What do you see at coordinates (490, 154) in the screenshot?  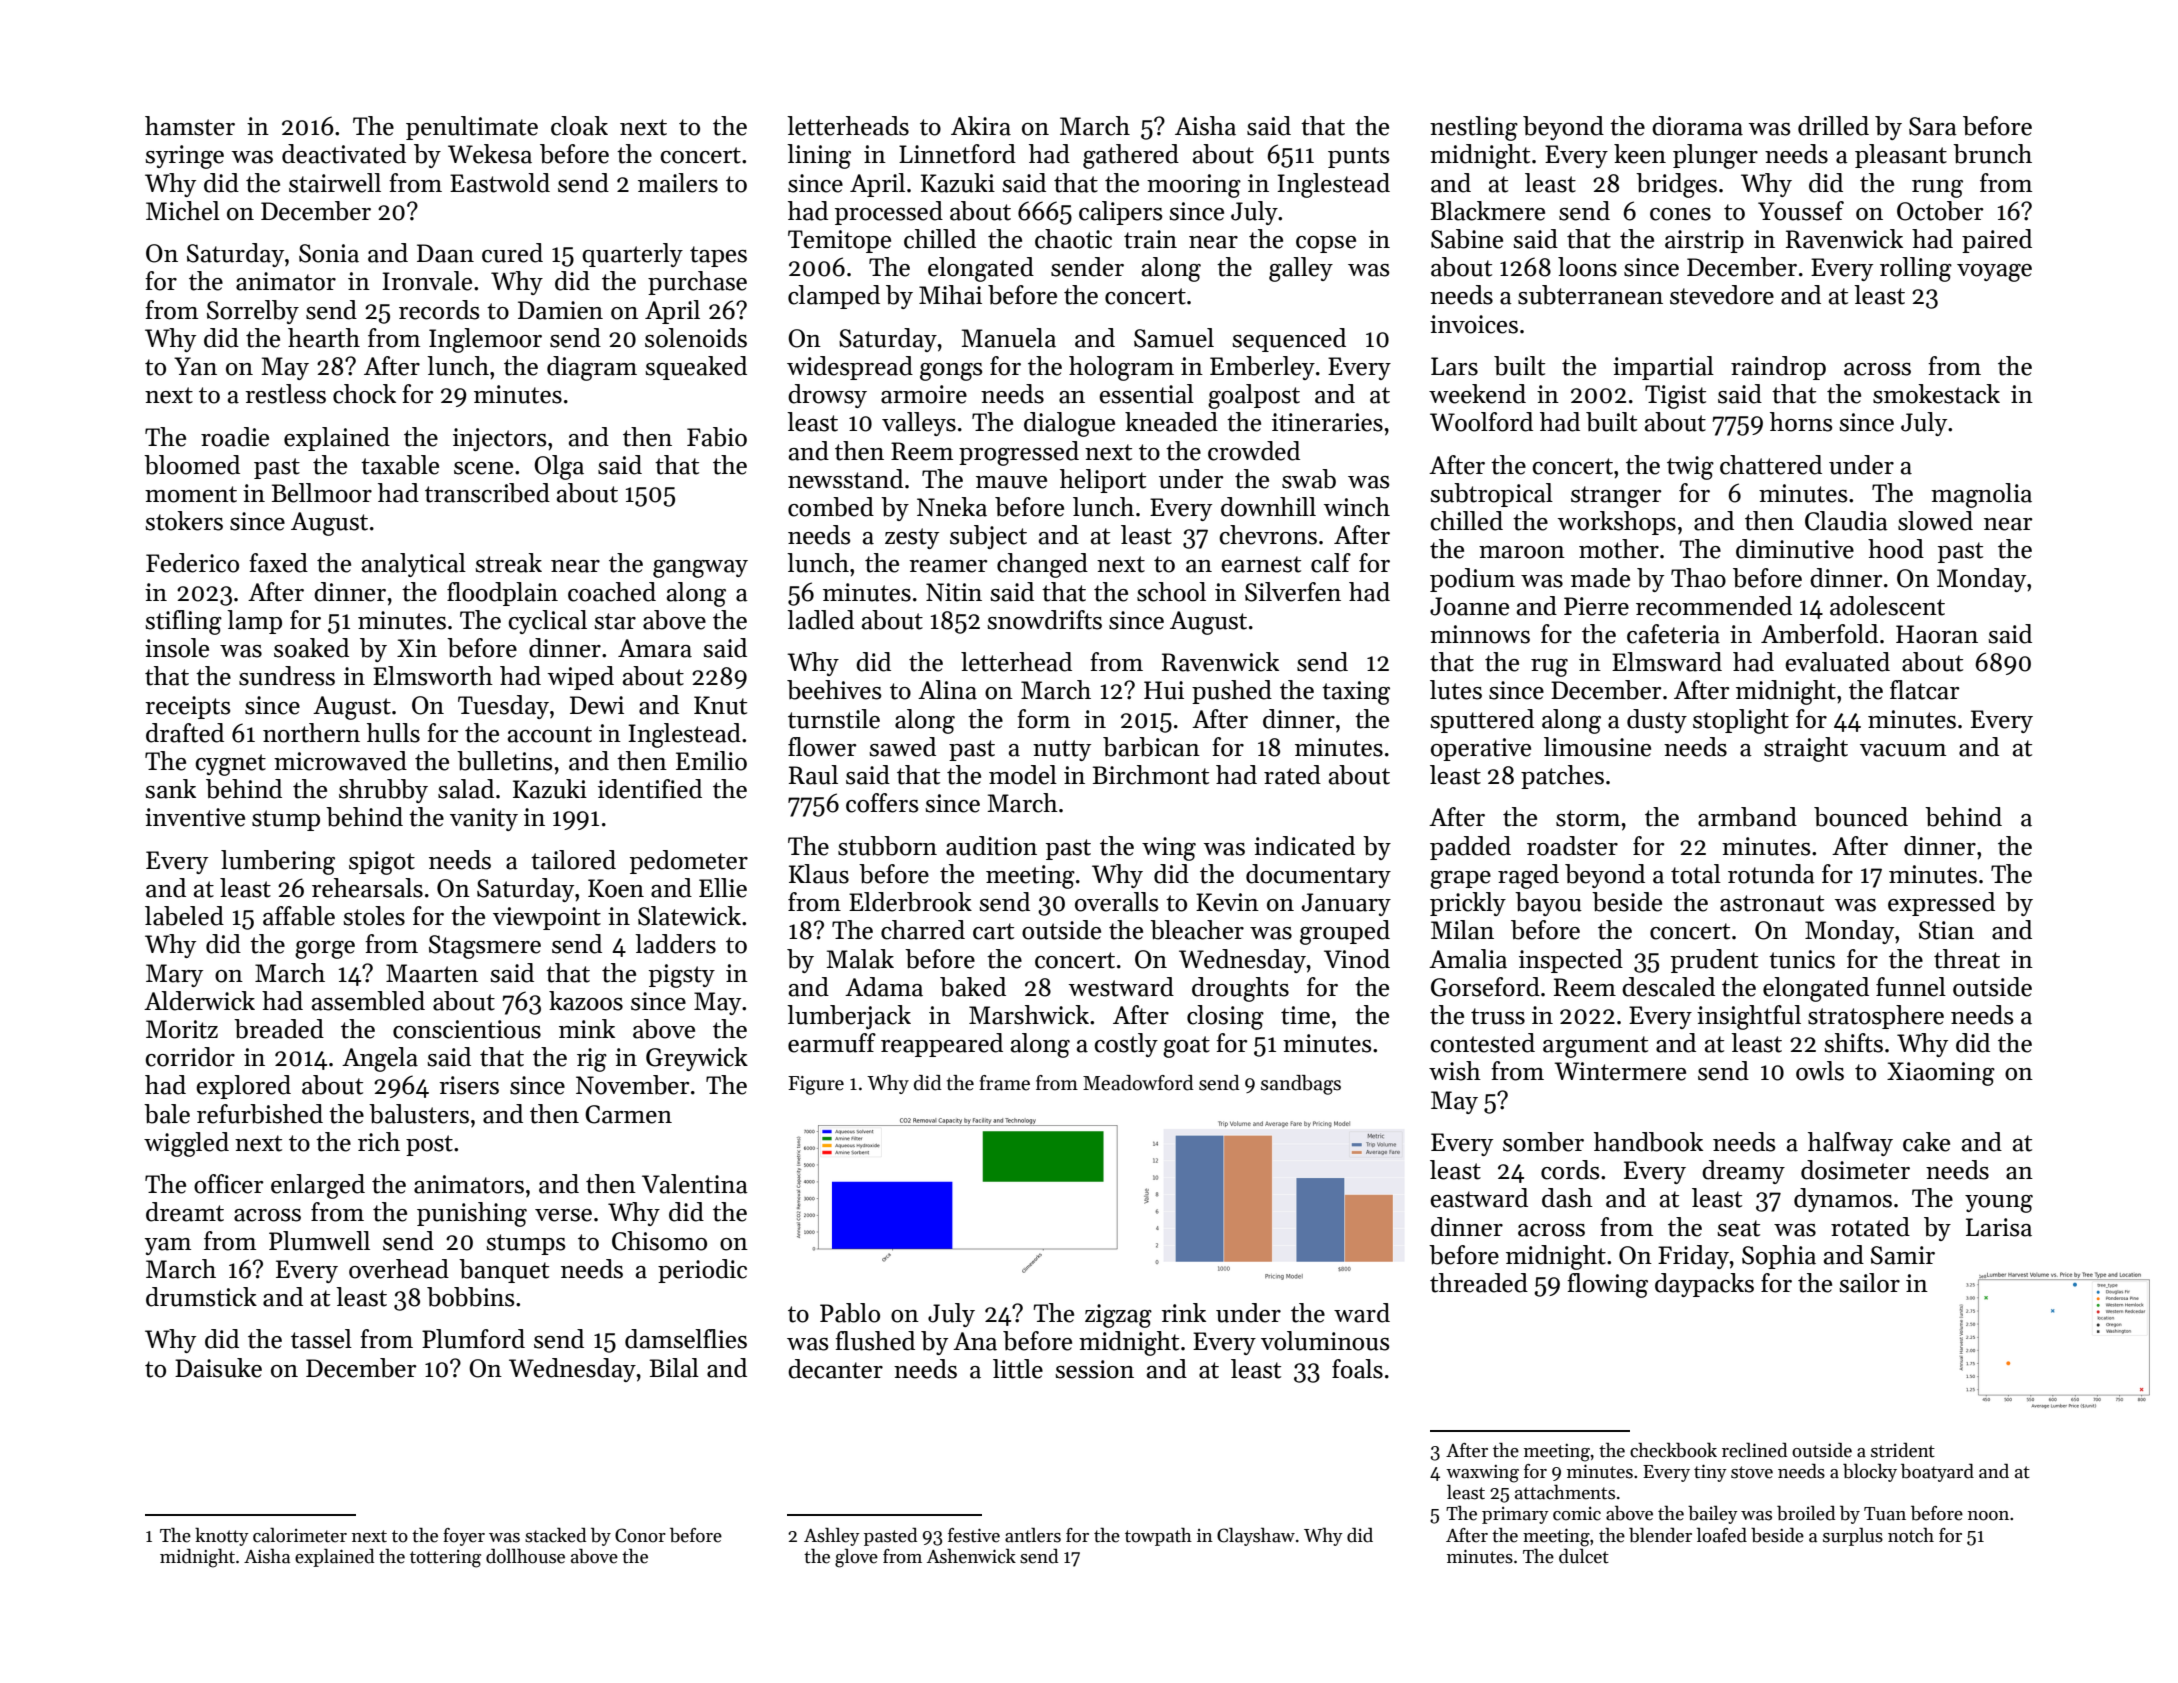 I see `Wekesa` at bounding box center [490, 154].
